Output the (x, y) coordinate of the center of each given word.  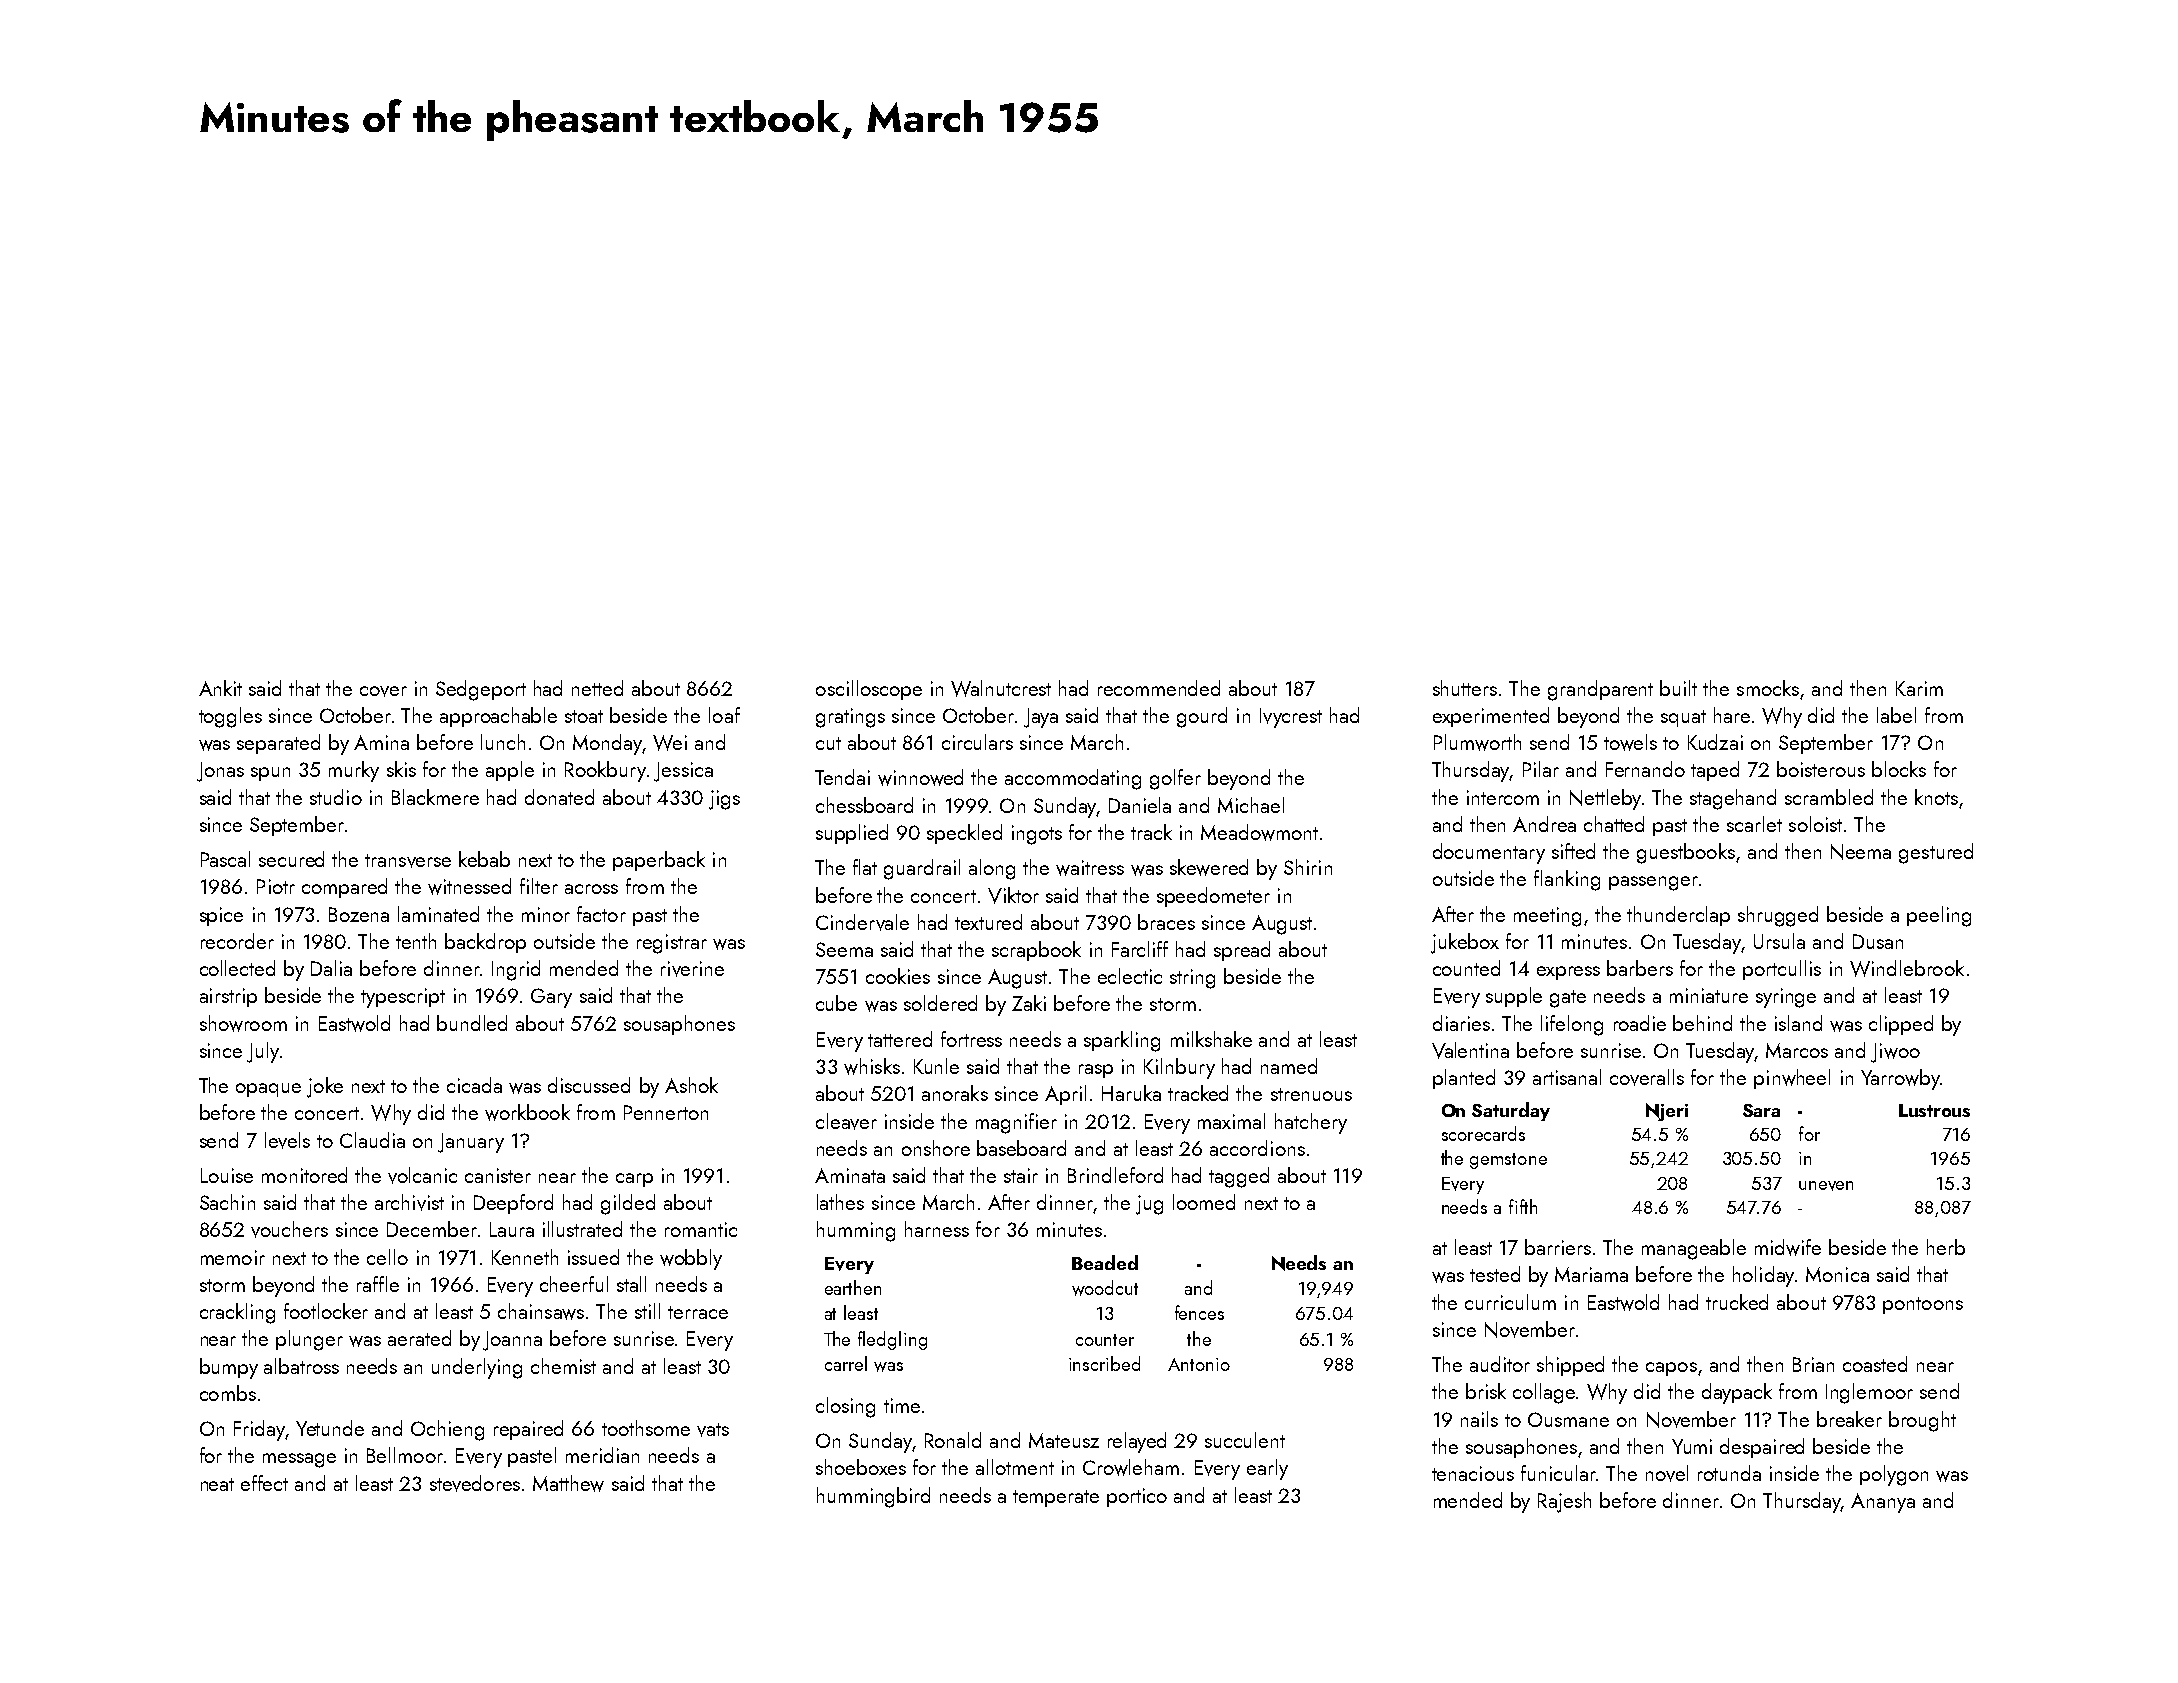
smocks (1768, 688)
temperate (1056, 1498)
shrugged (1778, 916)
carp (634, 1180)
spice (221, 916)
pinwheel (1792, 1079)
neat (217, 1484)
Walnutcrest (1001, 688)
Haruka (1131, 1093)
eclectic (1130, 976)
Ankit (220, 688)
